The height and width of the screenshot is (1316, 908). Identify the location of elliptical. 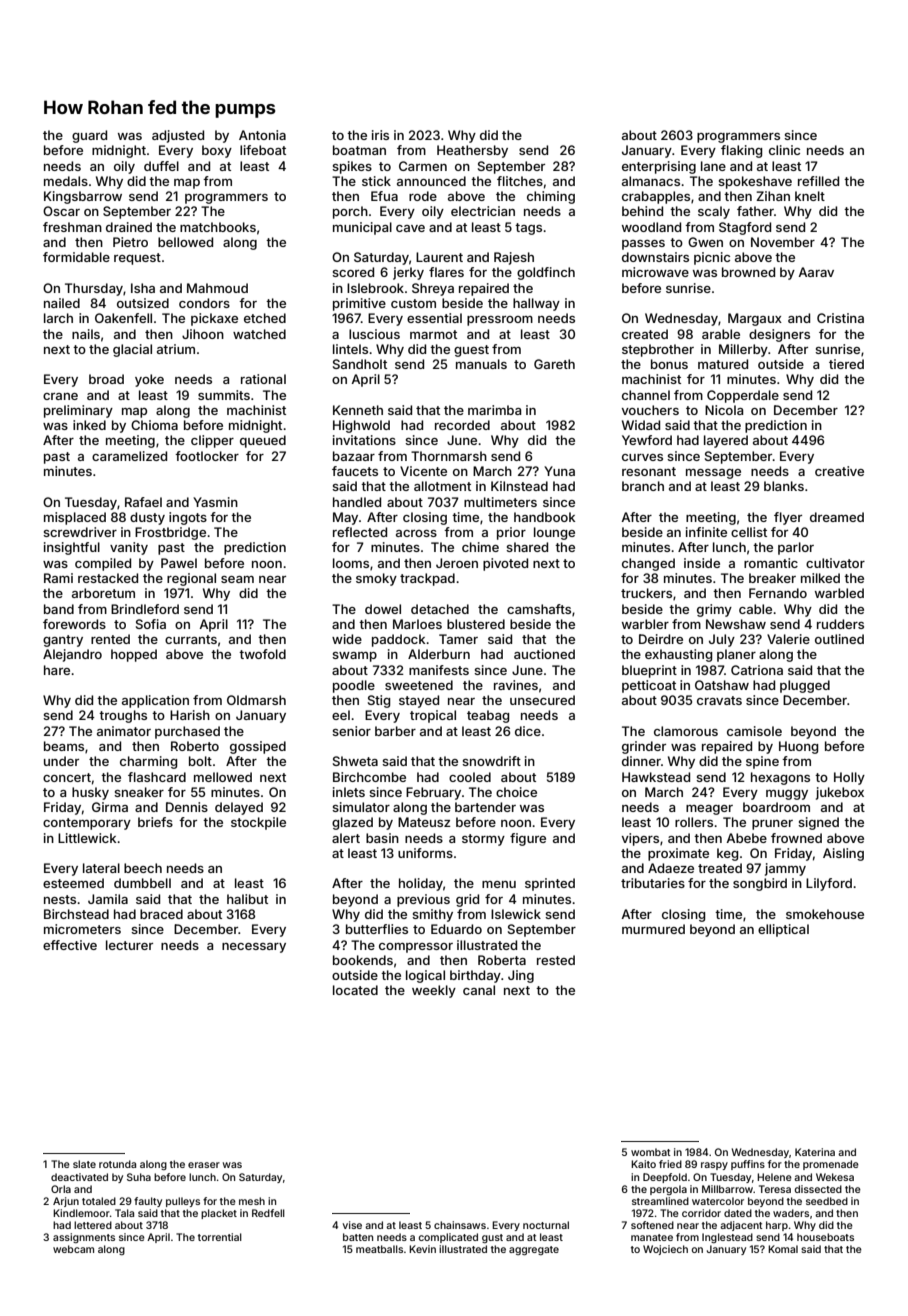
(783, 930).
